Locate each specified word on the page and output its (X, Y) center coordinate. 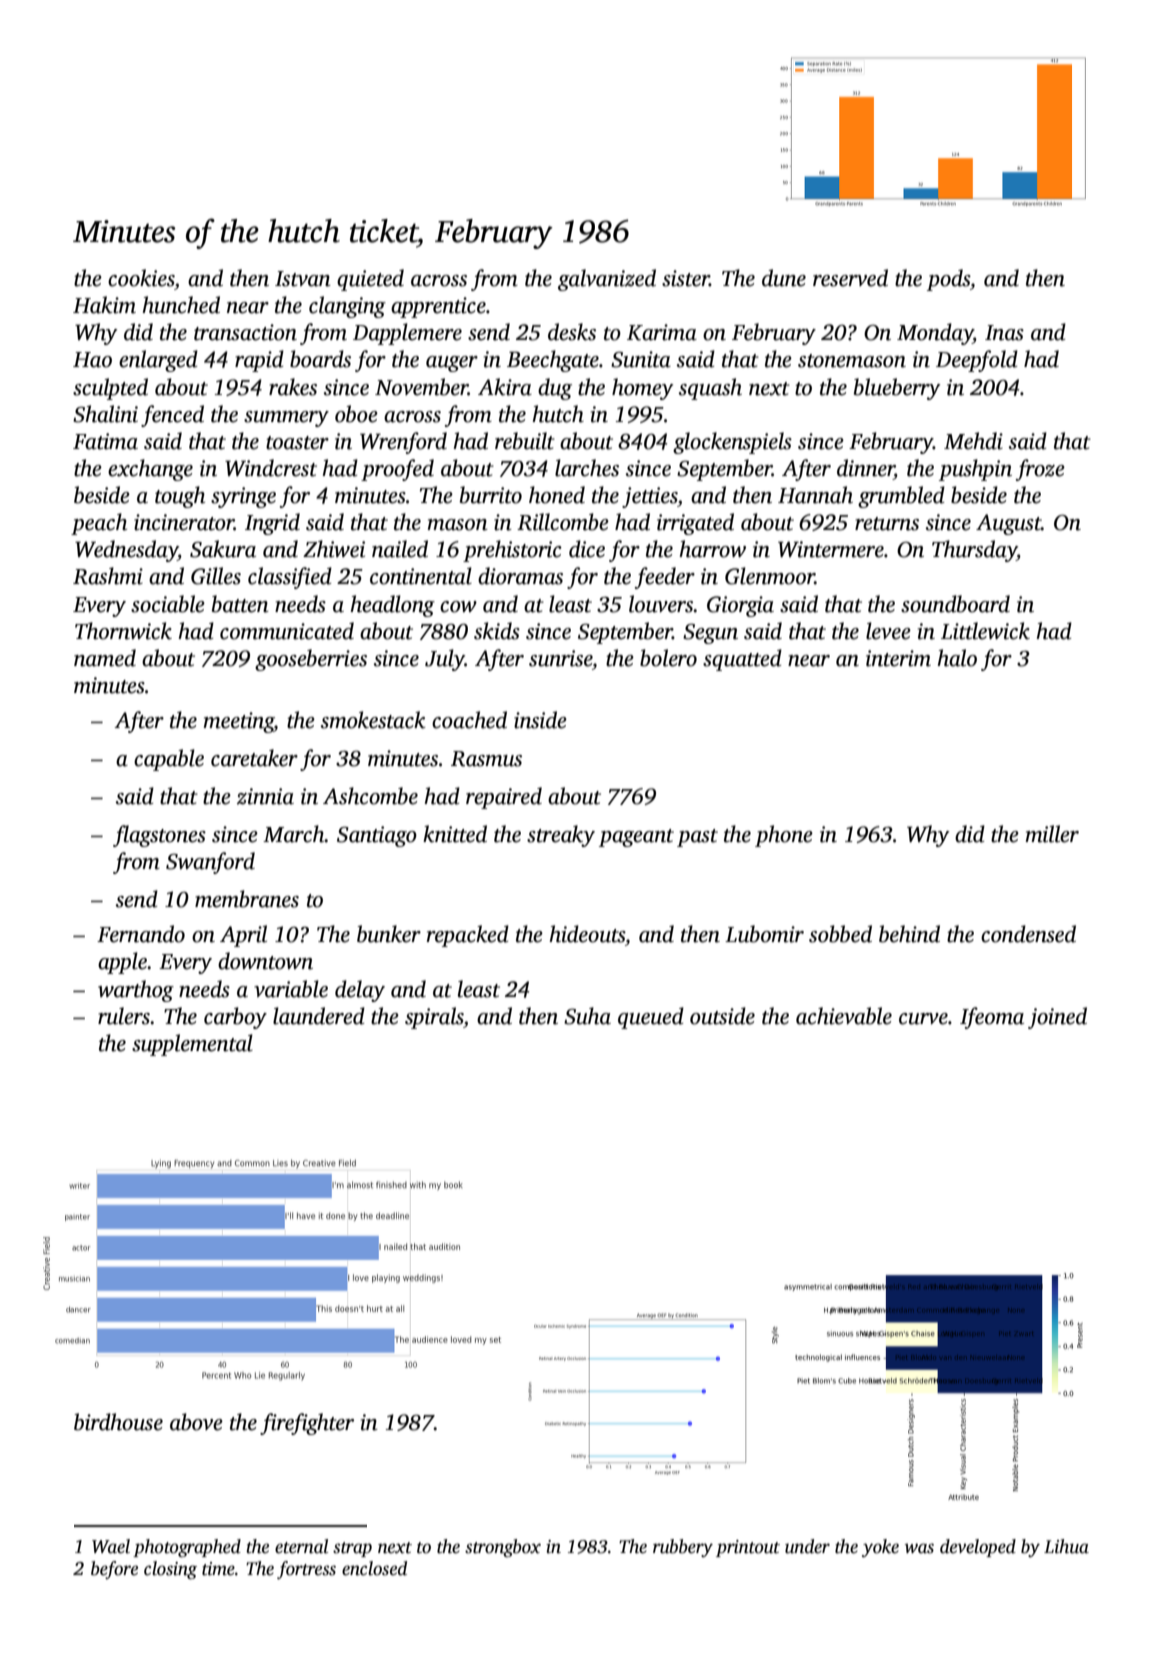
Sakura (223, 549)
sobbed (840, 934)
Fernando (141, 934)
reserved (850, 278)
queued (651, 1018)
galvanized (607, 280)
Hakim (104, 305)
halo (957, 658)
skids (497, 631)
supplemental (192, 1045)
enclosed (374, 1568)
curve (923, 1019)
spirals (434, 1018)
